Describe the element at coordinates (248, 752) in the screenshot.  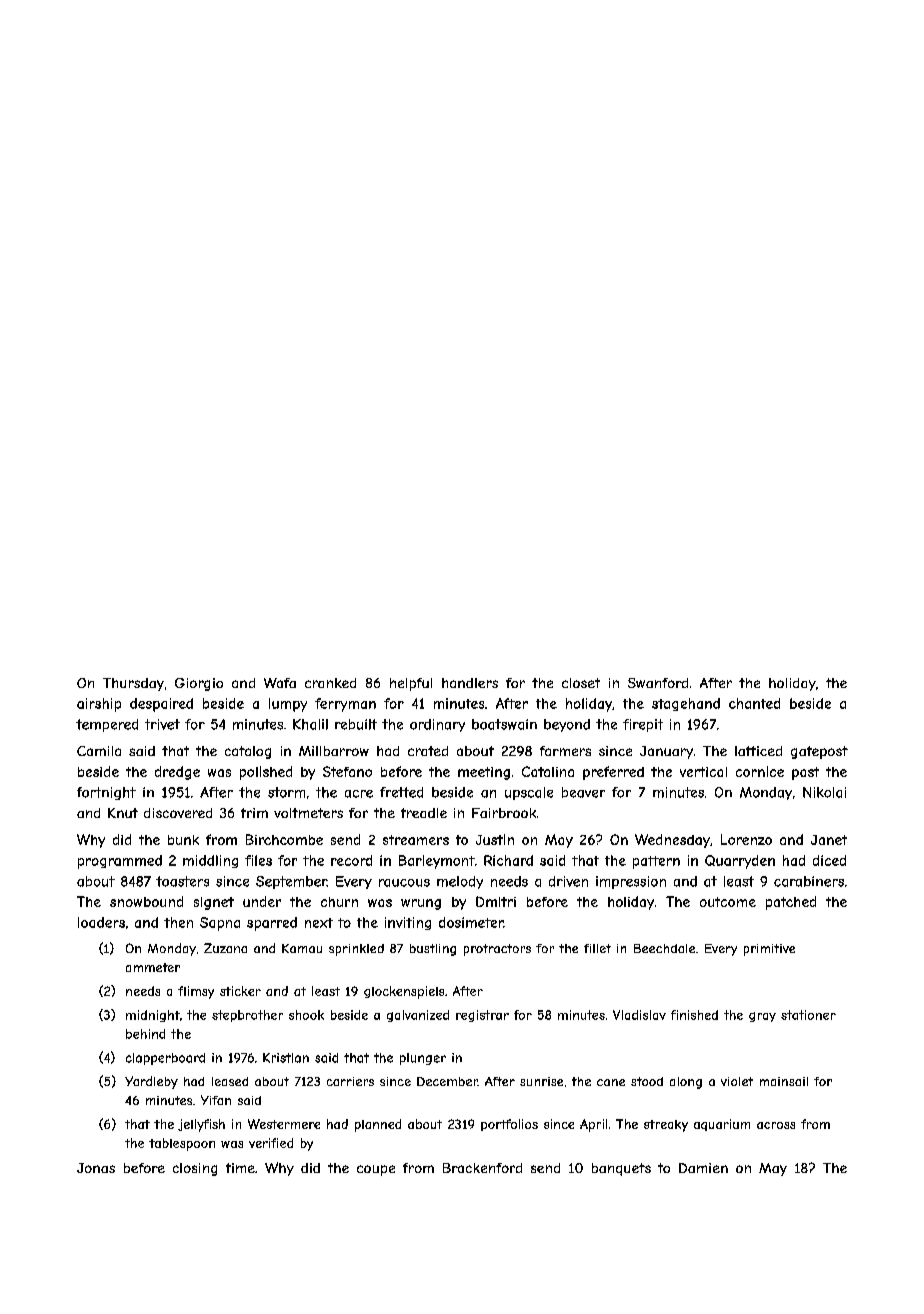
I see `catalog` at that location.
